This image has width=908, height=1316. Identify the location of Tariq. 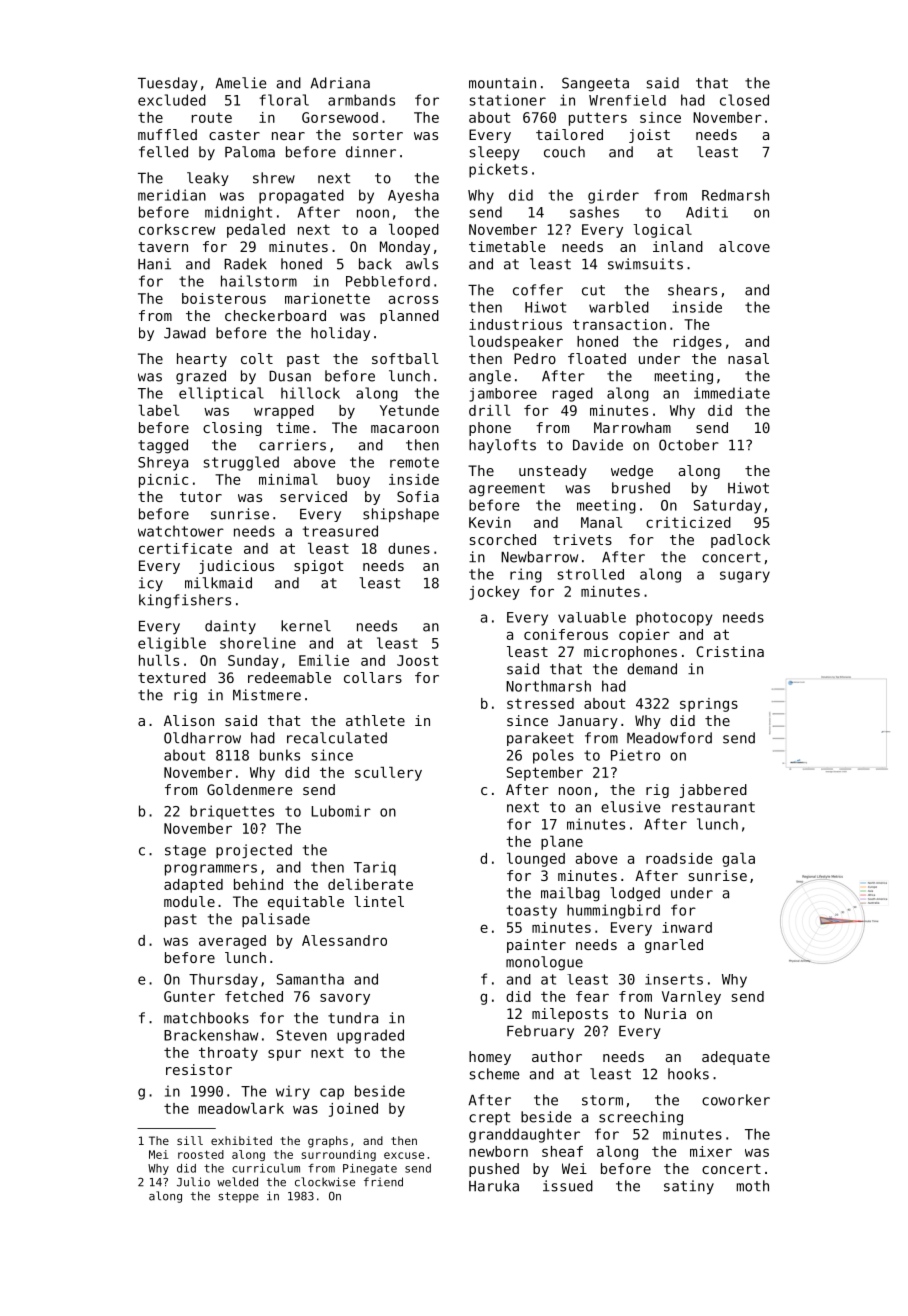
(375, 868).
